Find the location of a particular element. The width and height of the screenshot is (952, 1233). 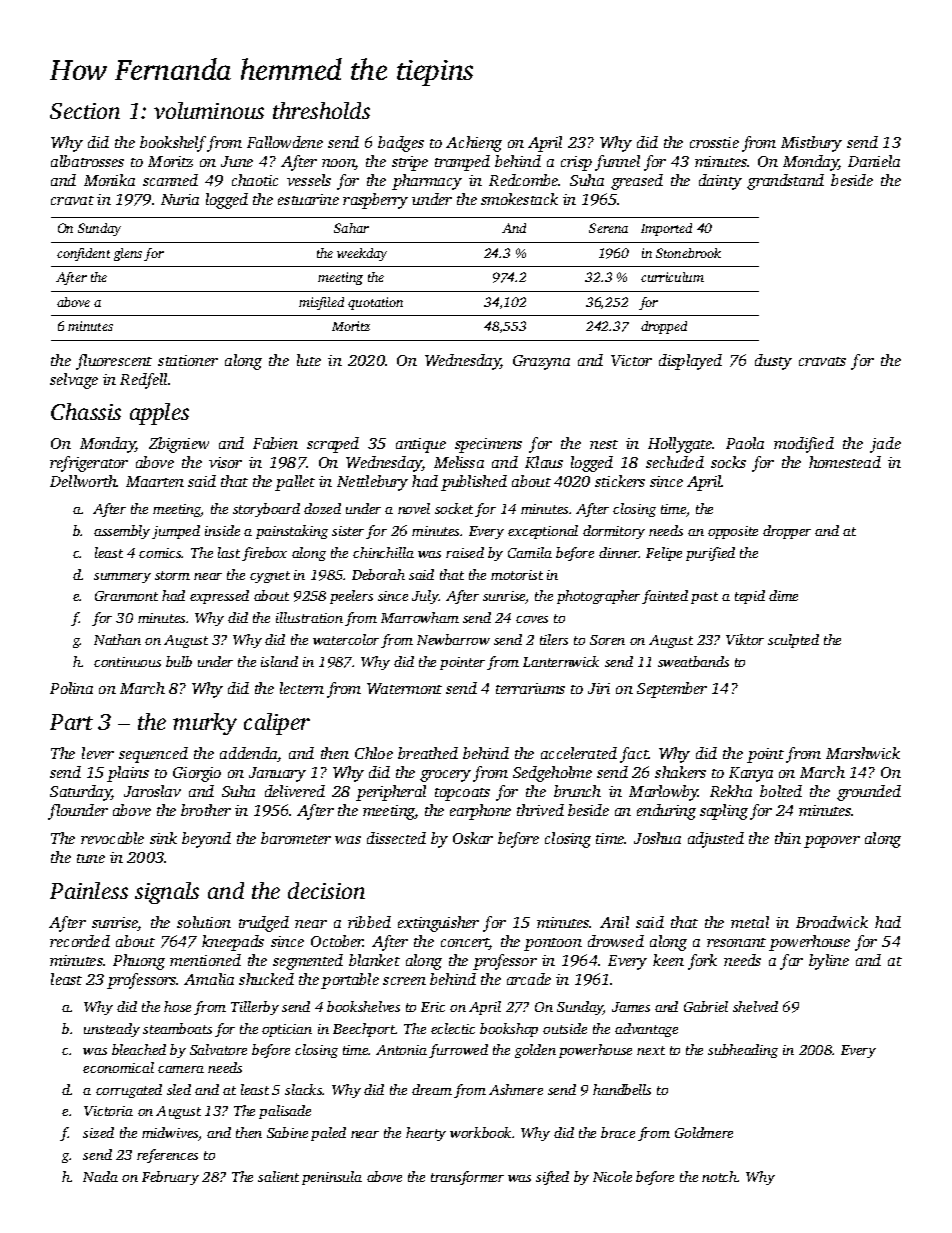

sifted is located at coordinates (552, 1178).
